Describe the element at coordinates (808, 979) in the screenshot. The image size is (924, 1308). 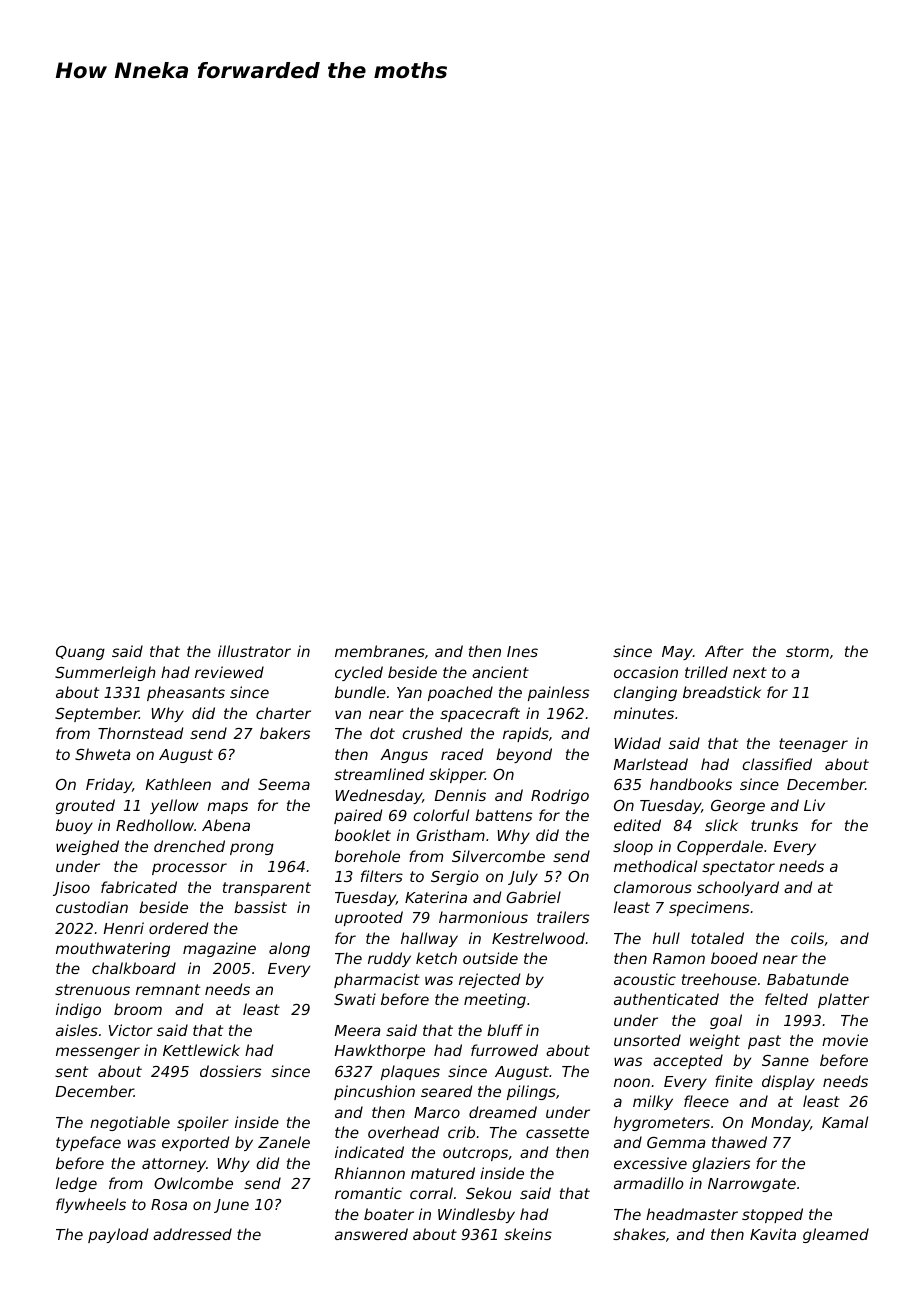
I see `Babatunde` at that location.
